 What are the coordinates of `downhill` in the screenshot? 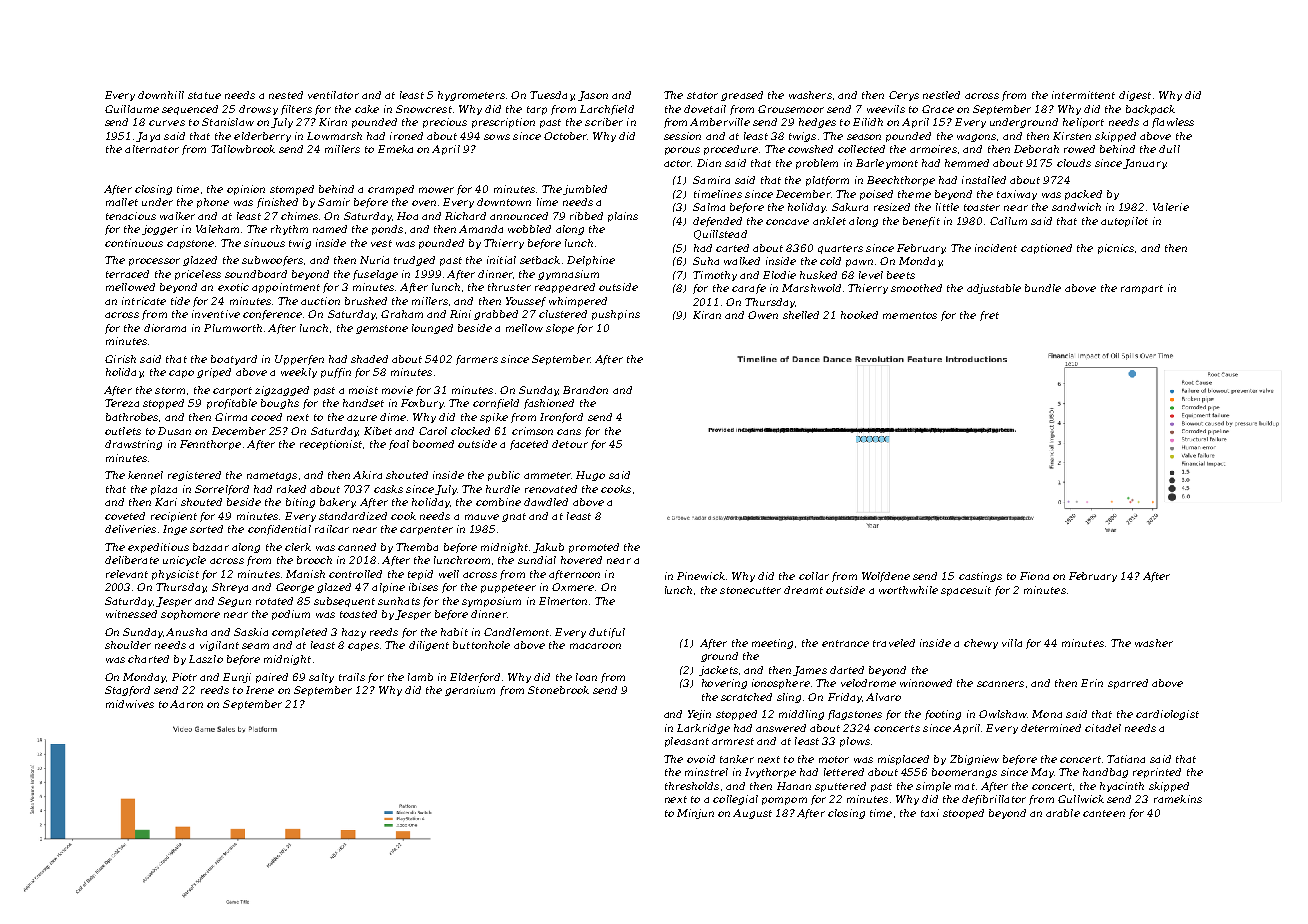 It's located at (161, 95).
